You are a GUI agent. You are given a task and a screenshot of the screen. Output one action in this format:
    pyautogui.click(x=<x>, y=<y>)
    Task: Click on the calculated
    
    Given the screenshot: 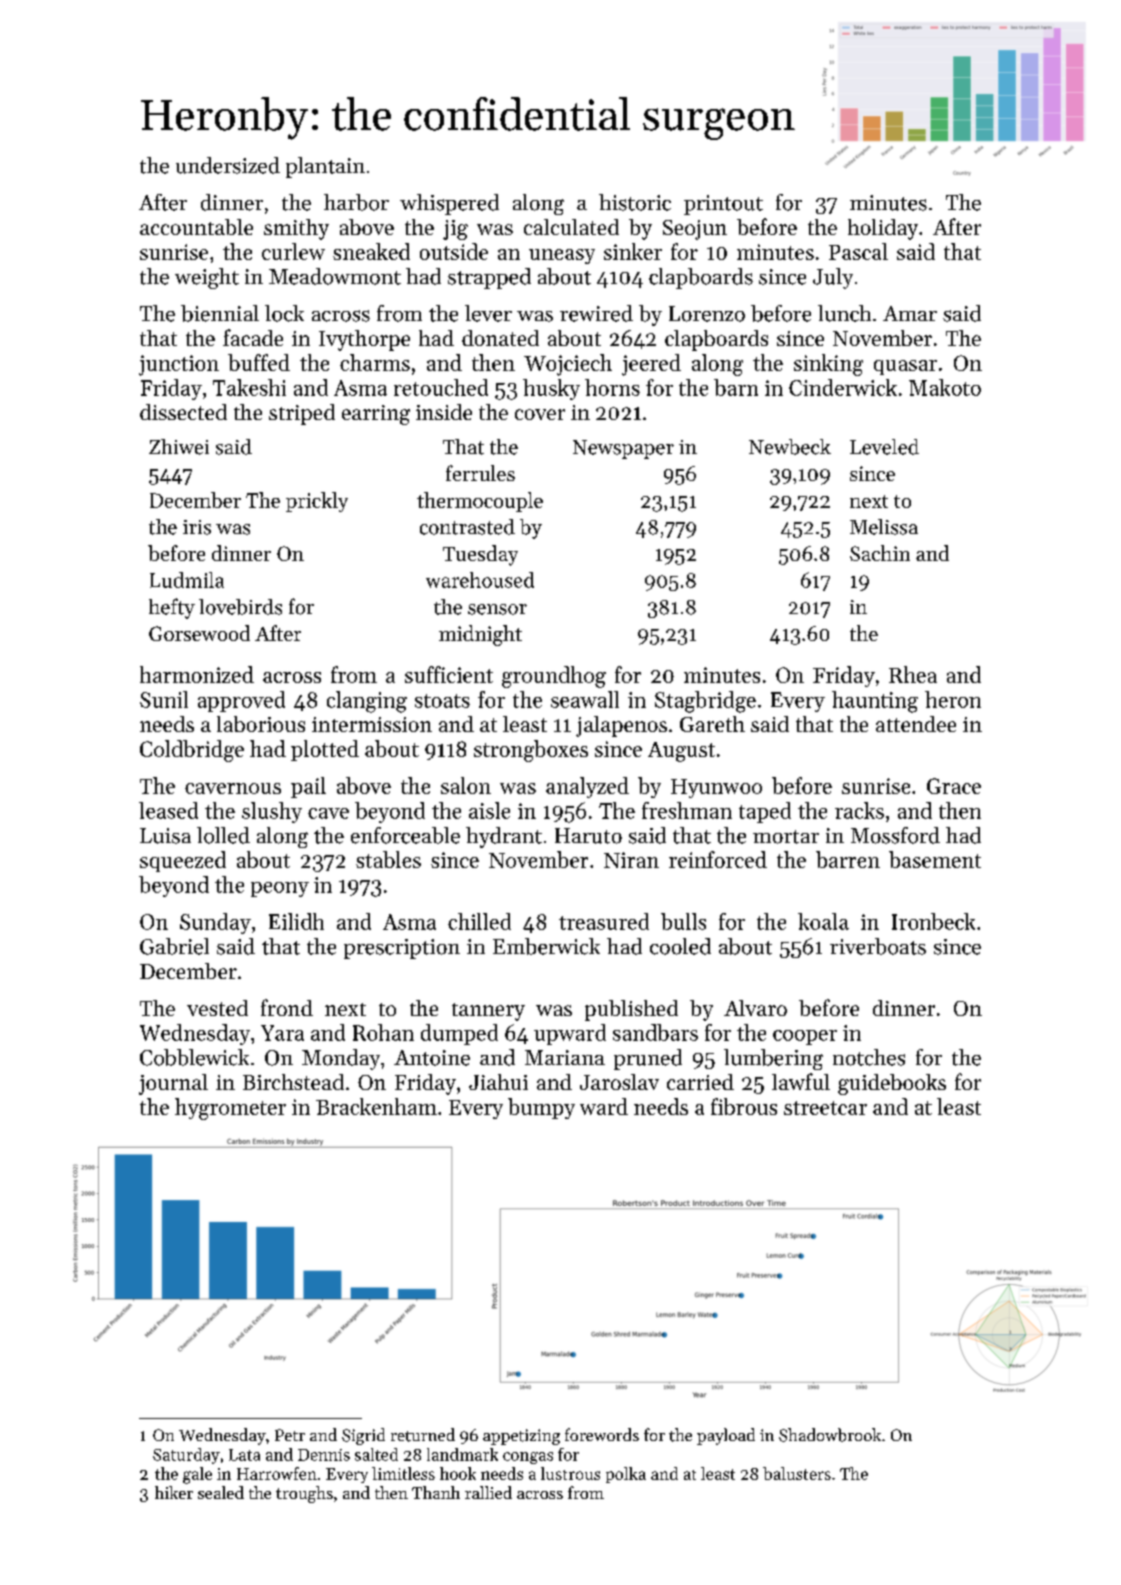 What is the action you would take?
    pyautogui.click(x=571, y=227)
